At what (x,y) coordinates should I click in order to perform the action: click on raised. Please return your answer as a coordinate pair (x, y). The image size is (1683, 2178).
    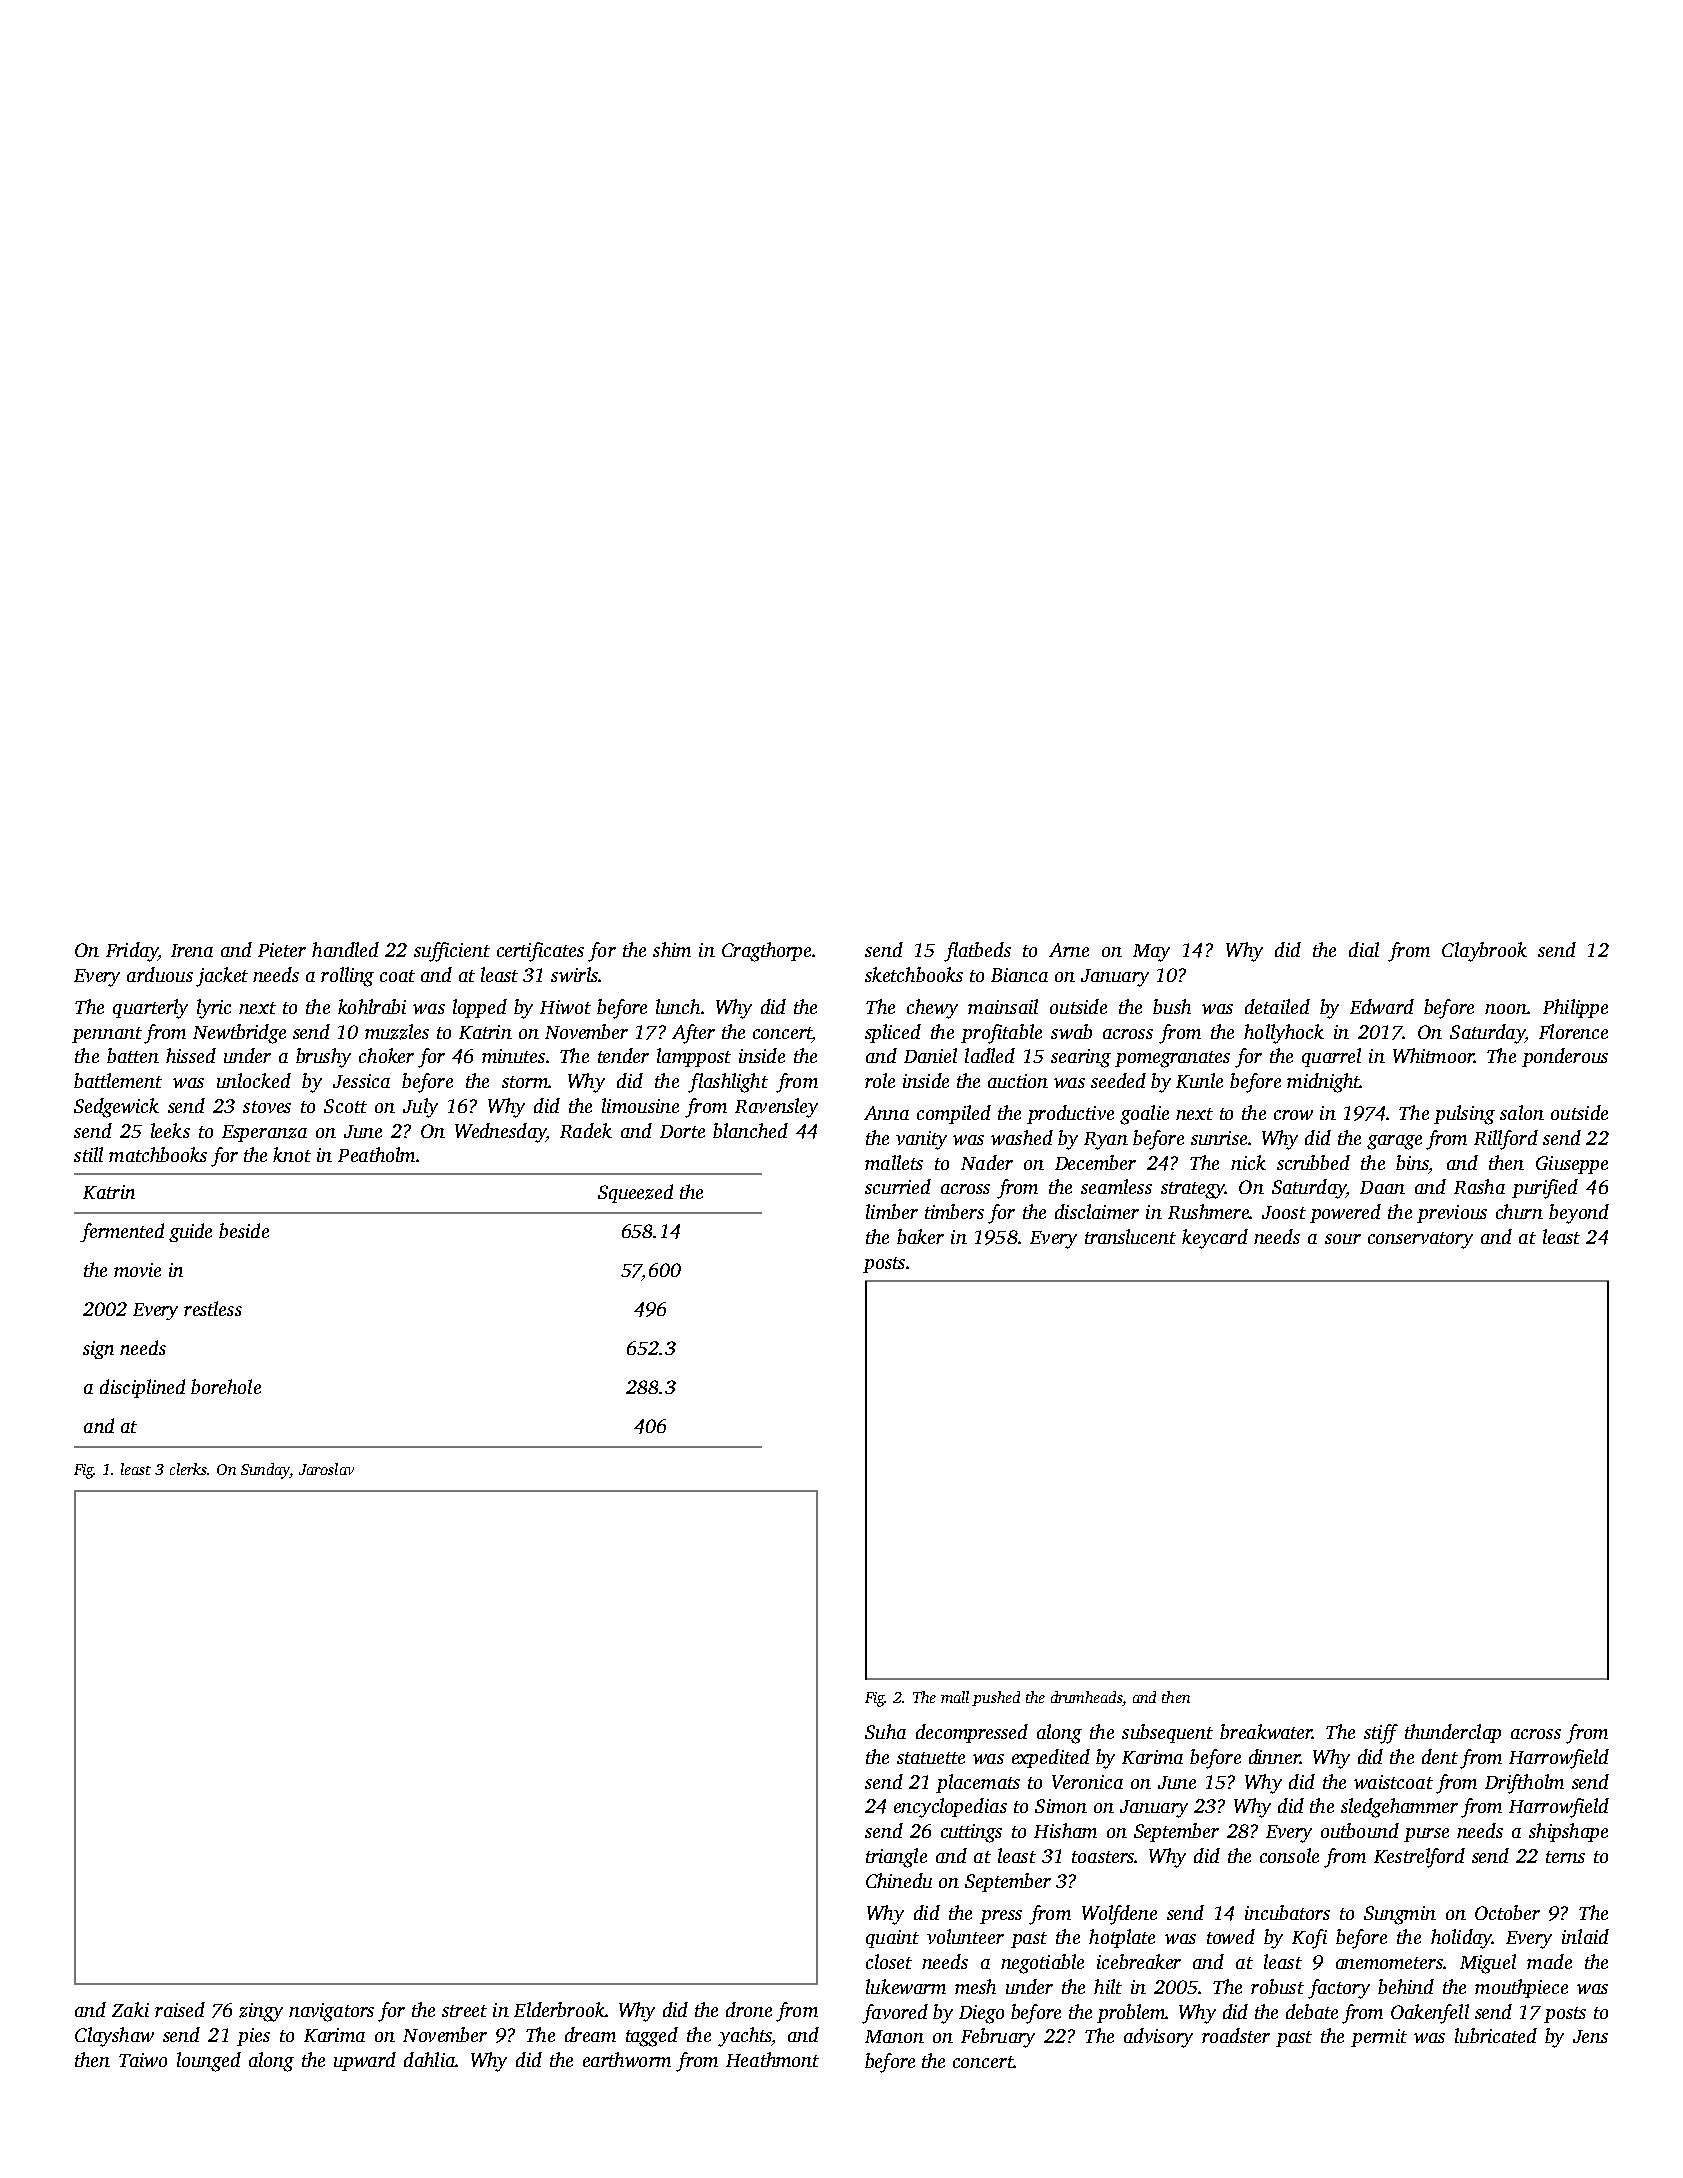
    Looking at the image, I should click on (180, 2009).
